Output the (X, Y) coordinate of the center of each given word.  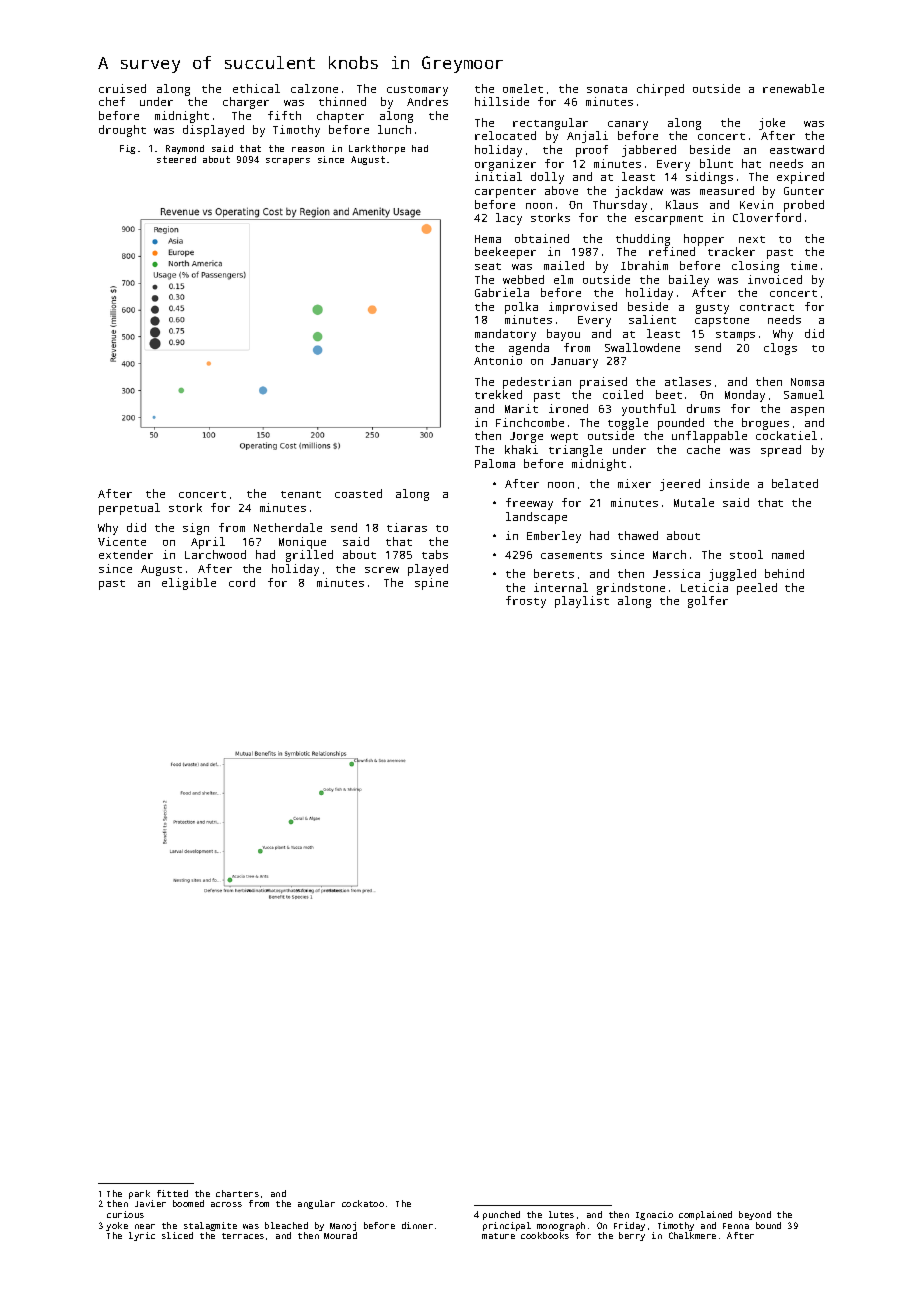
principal (507, 1226)
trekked (498, 394)
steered (176, 159)
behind (784, 573)
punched (501, 1215)
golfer (708, 602)
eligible (189, 584)
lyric (142, 1236)
